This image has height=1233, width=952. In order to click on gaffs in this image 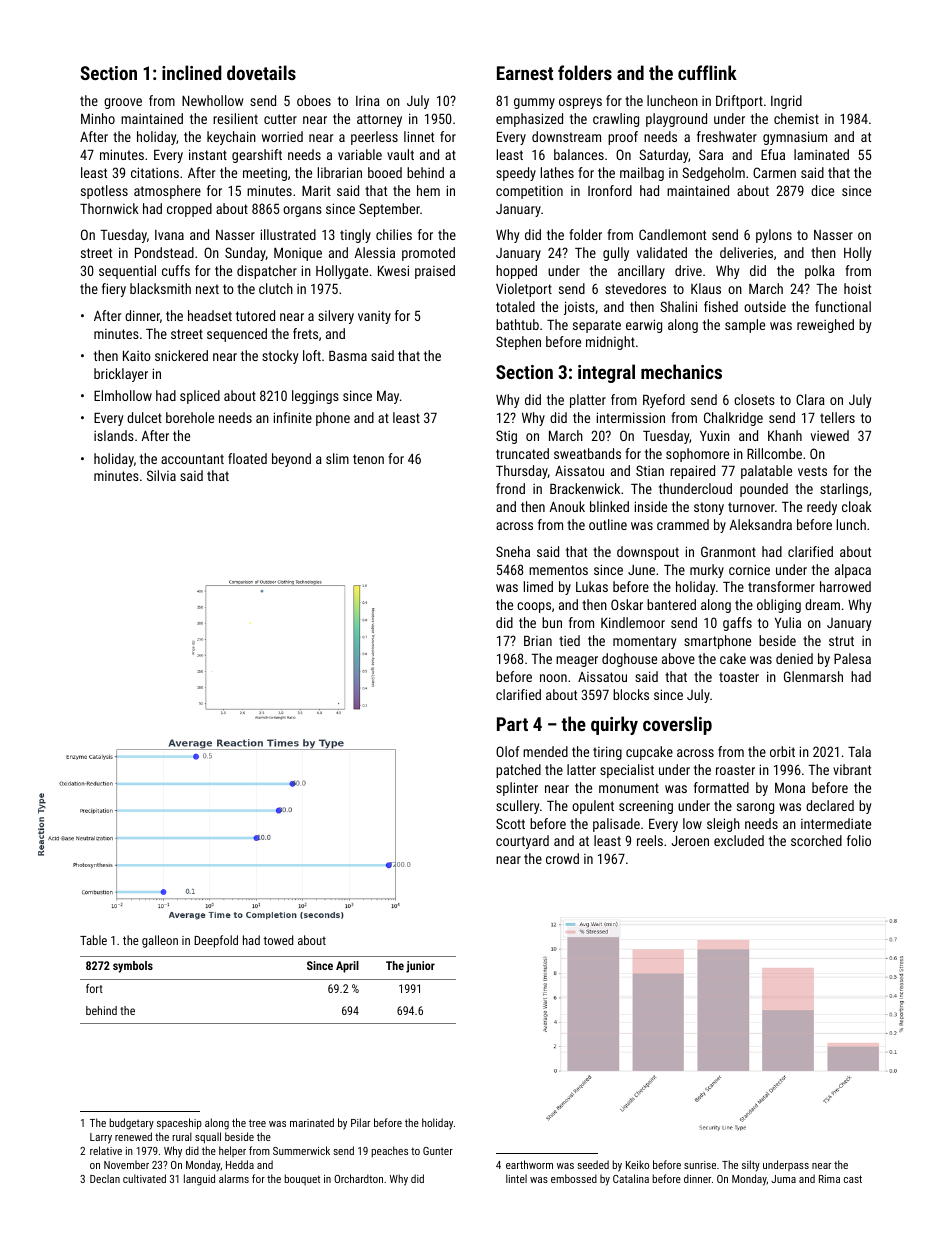, I will do `click(737, 624)`.
